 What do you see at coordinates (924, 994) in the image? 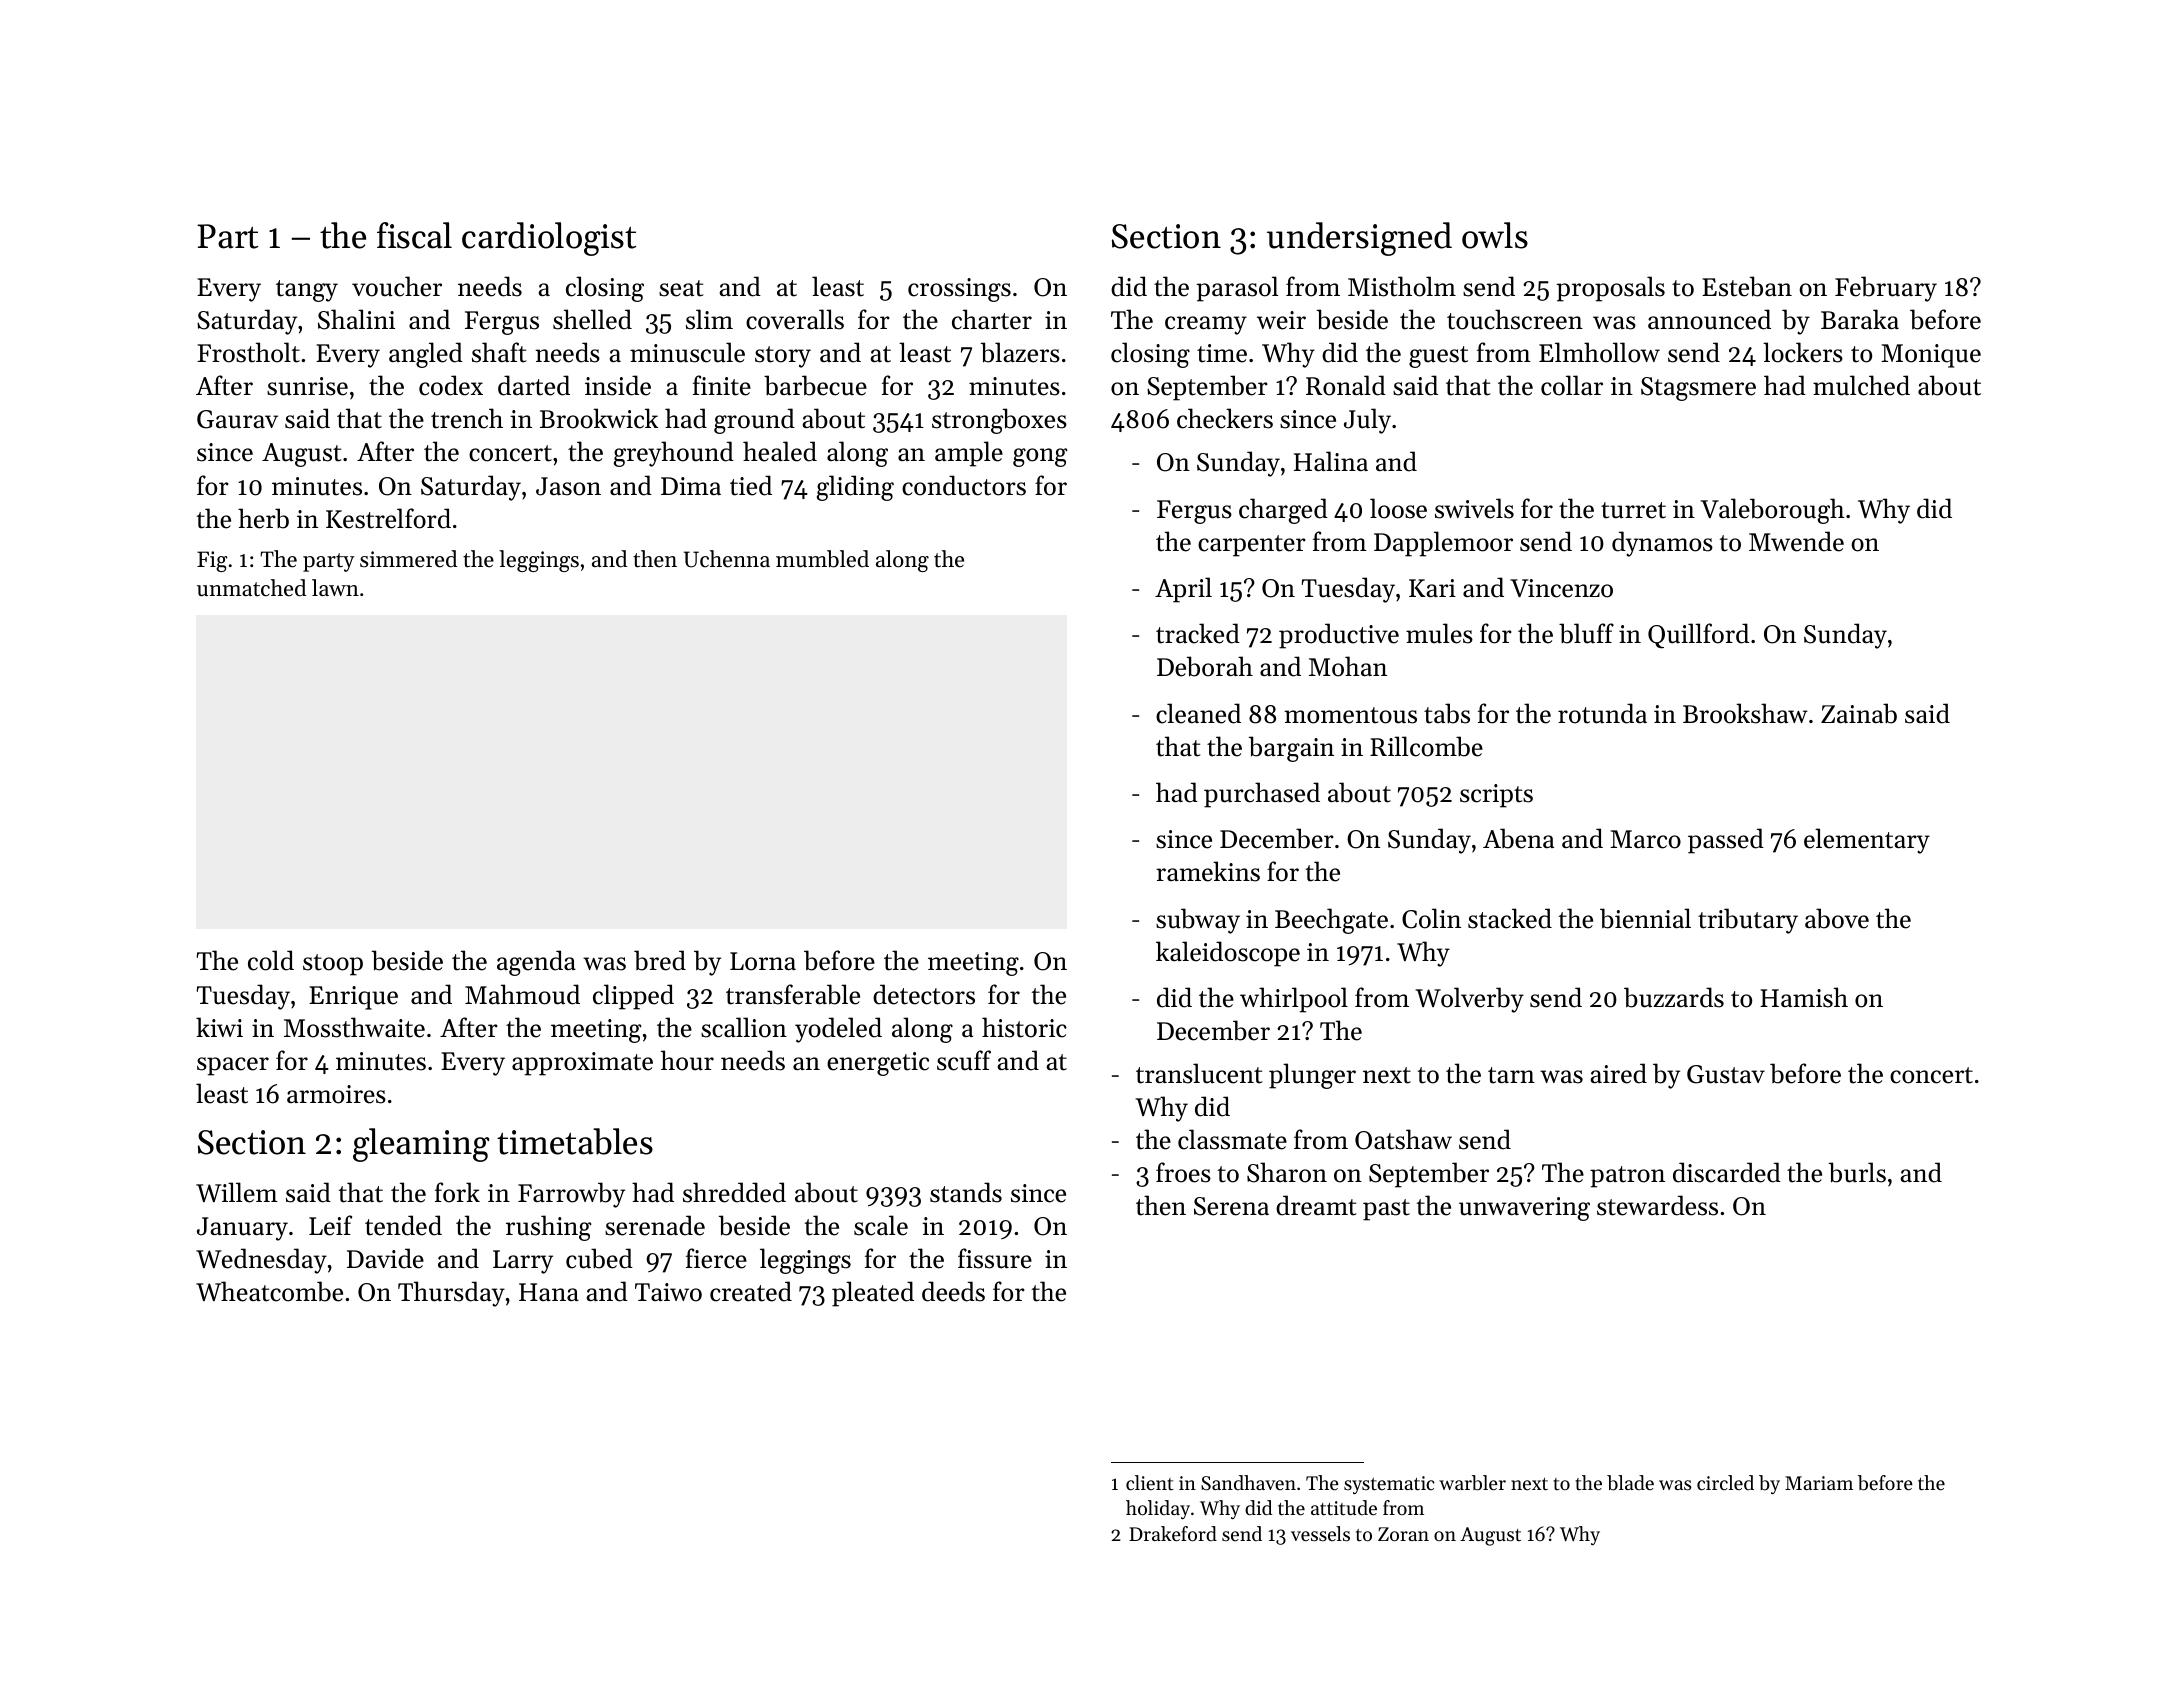
I see `detectors` at bounding box center [924, 994].
